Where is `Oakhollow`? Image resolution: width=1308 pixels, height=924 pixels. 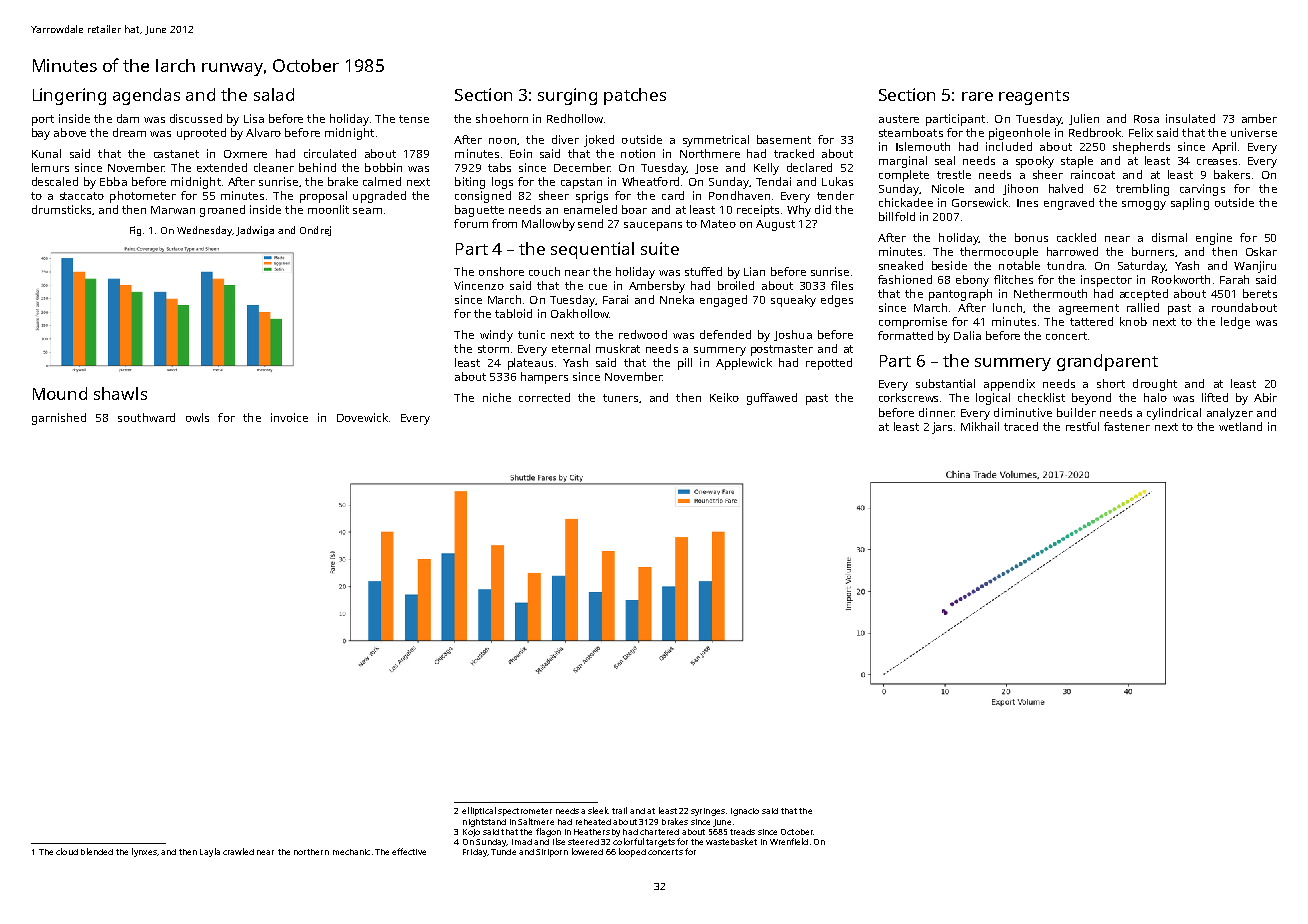
Oakhollow is located at coordinates (580, 313).
